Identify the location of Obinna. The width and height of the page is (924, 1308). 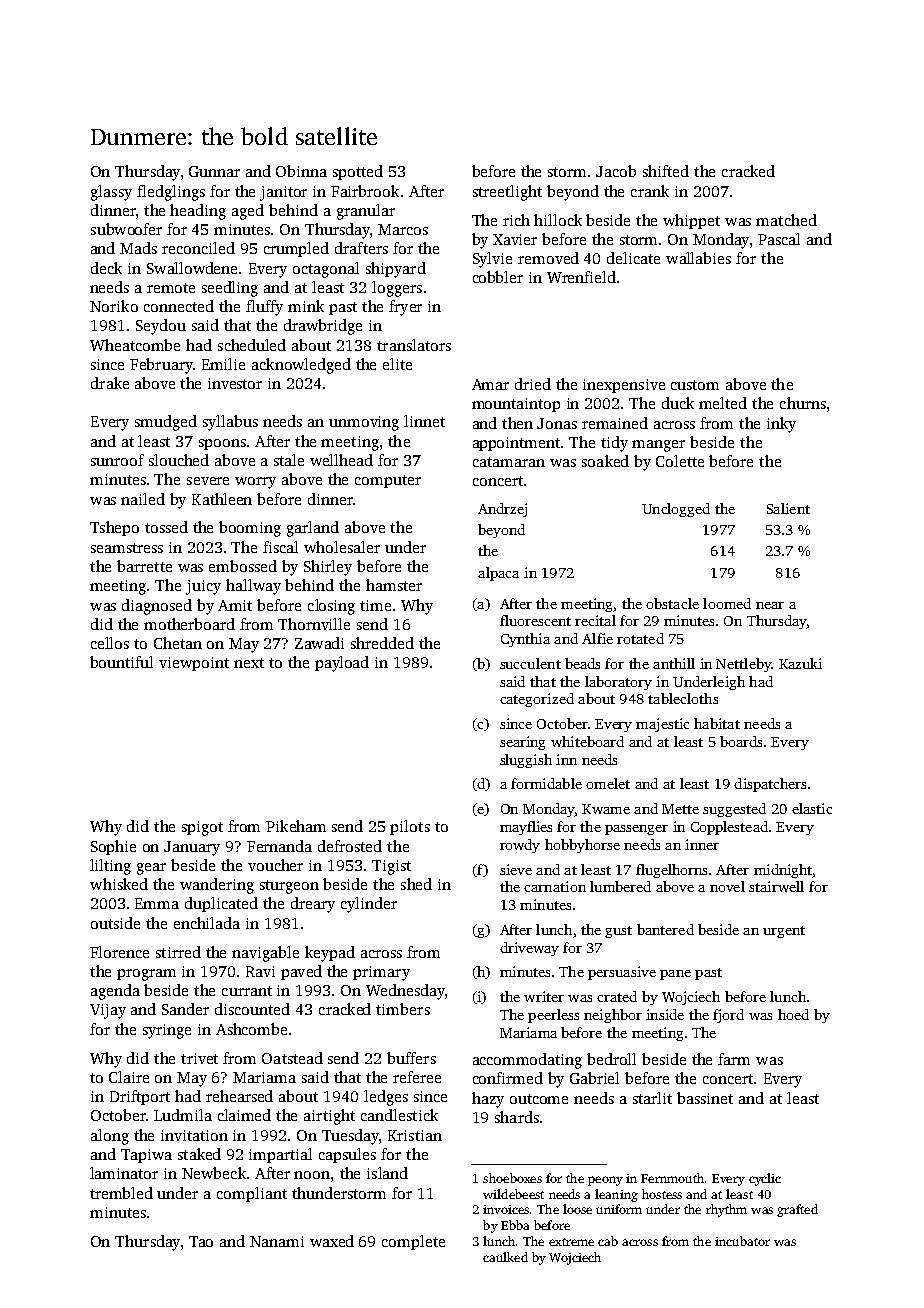
(301, 171).
